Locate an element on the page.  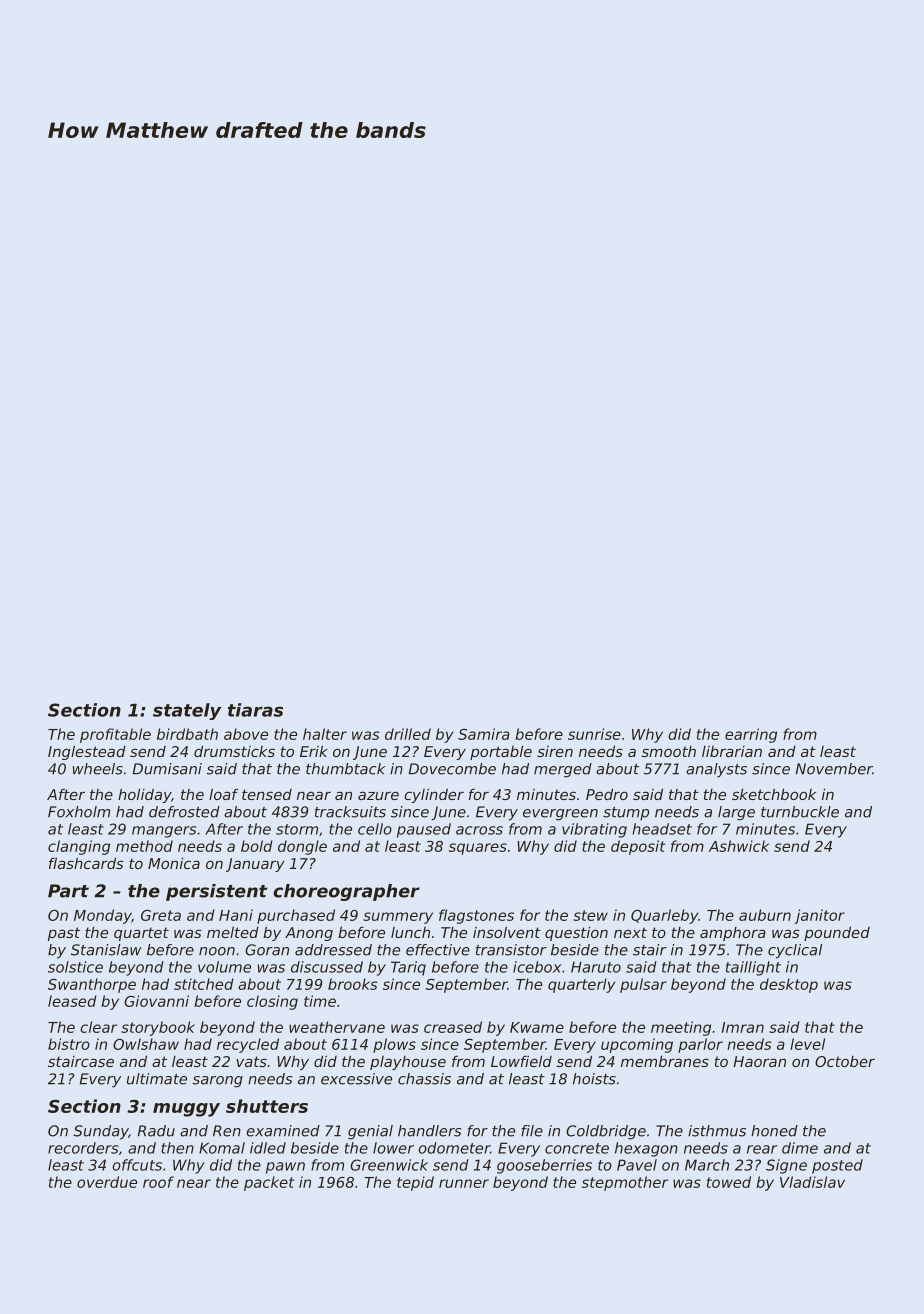
amphora is located at coordinates (733, 934).
